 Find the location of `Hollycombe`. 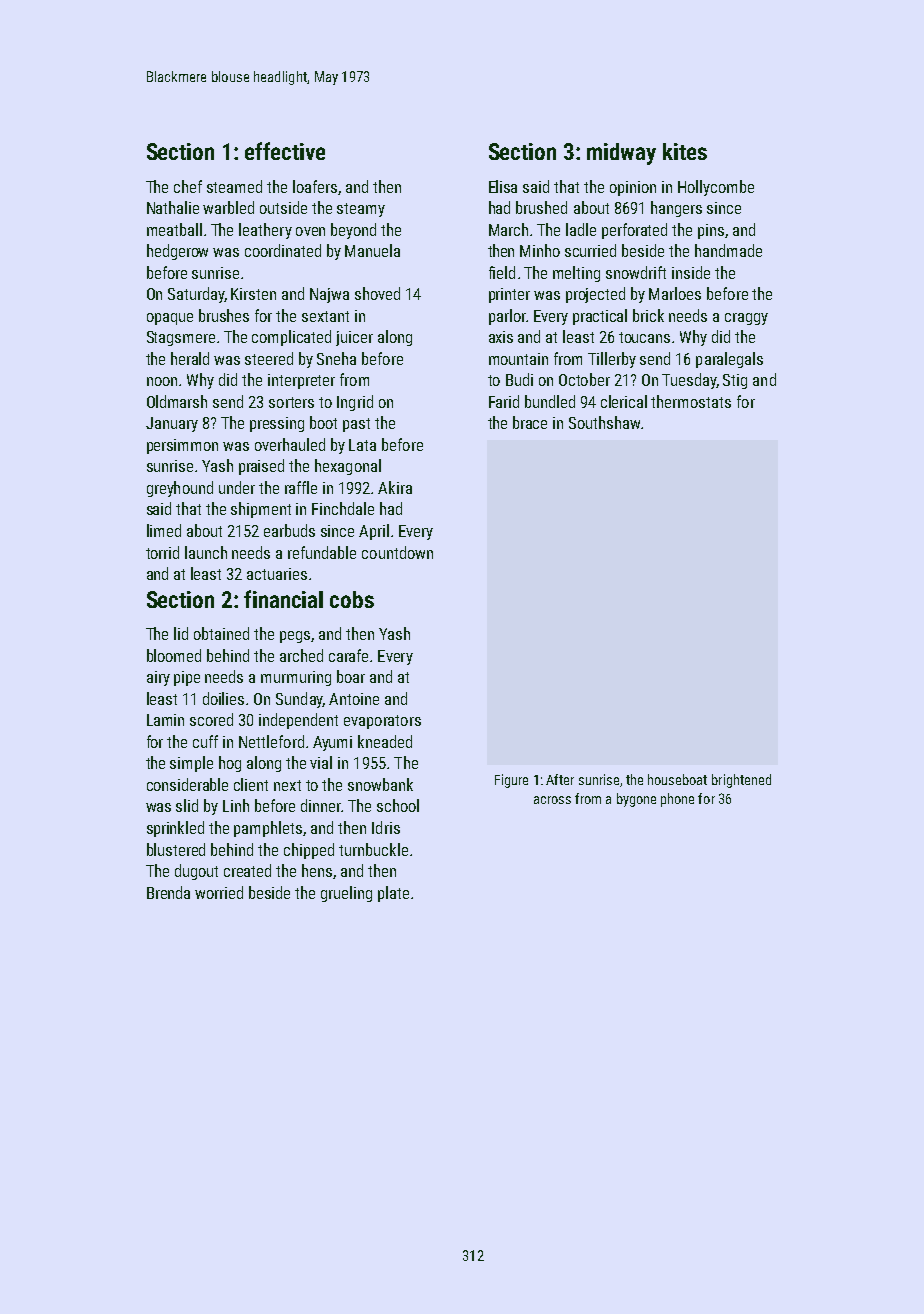

Hollycombe is located at coordinates (716, 188).
